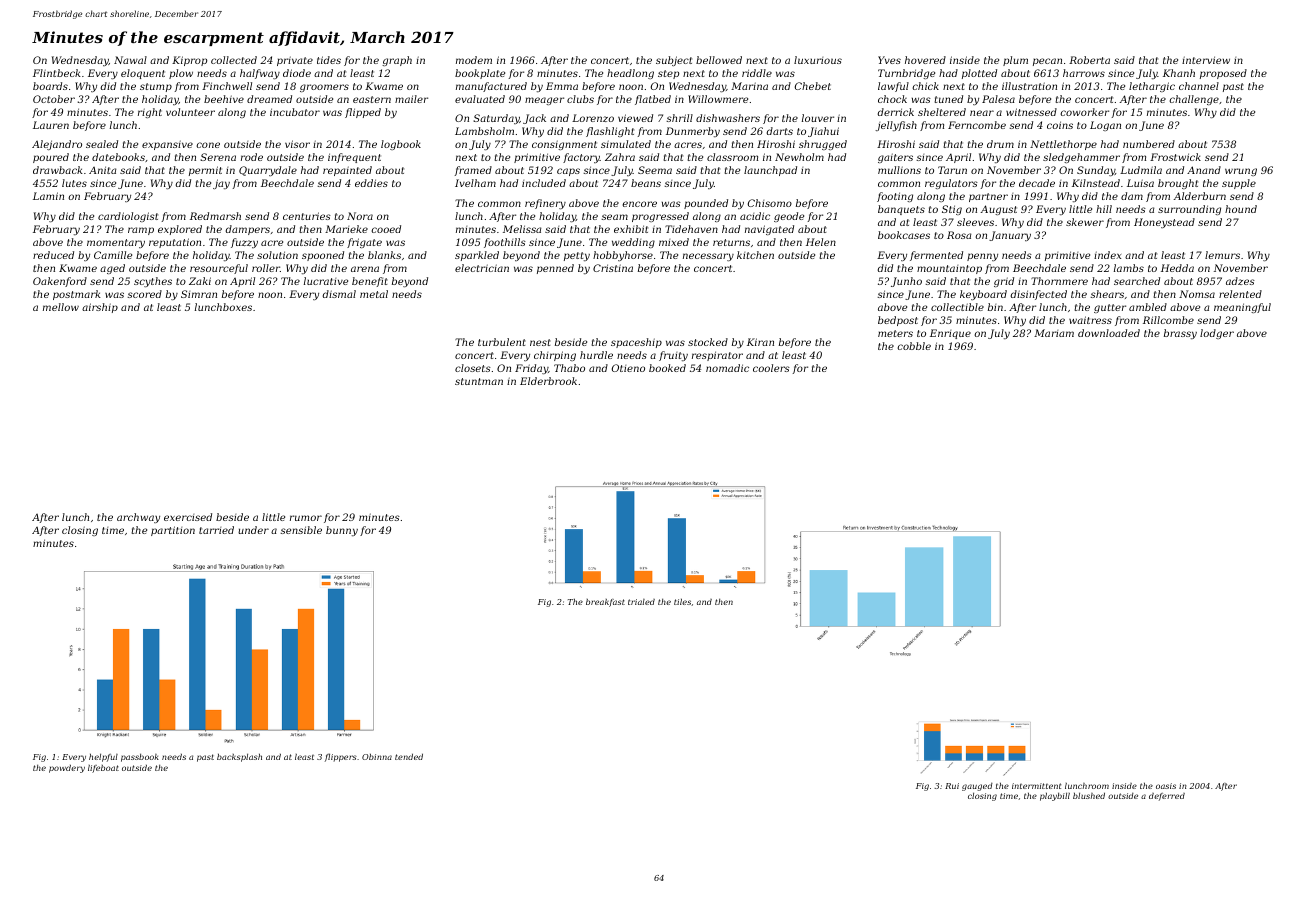 The image size is (1308, 924). I want to click on tiles, so click(682, 602).
